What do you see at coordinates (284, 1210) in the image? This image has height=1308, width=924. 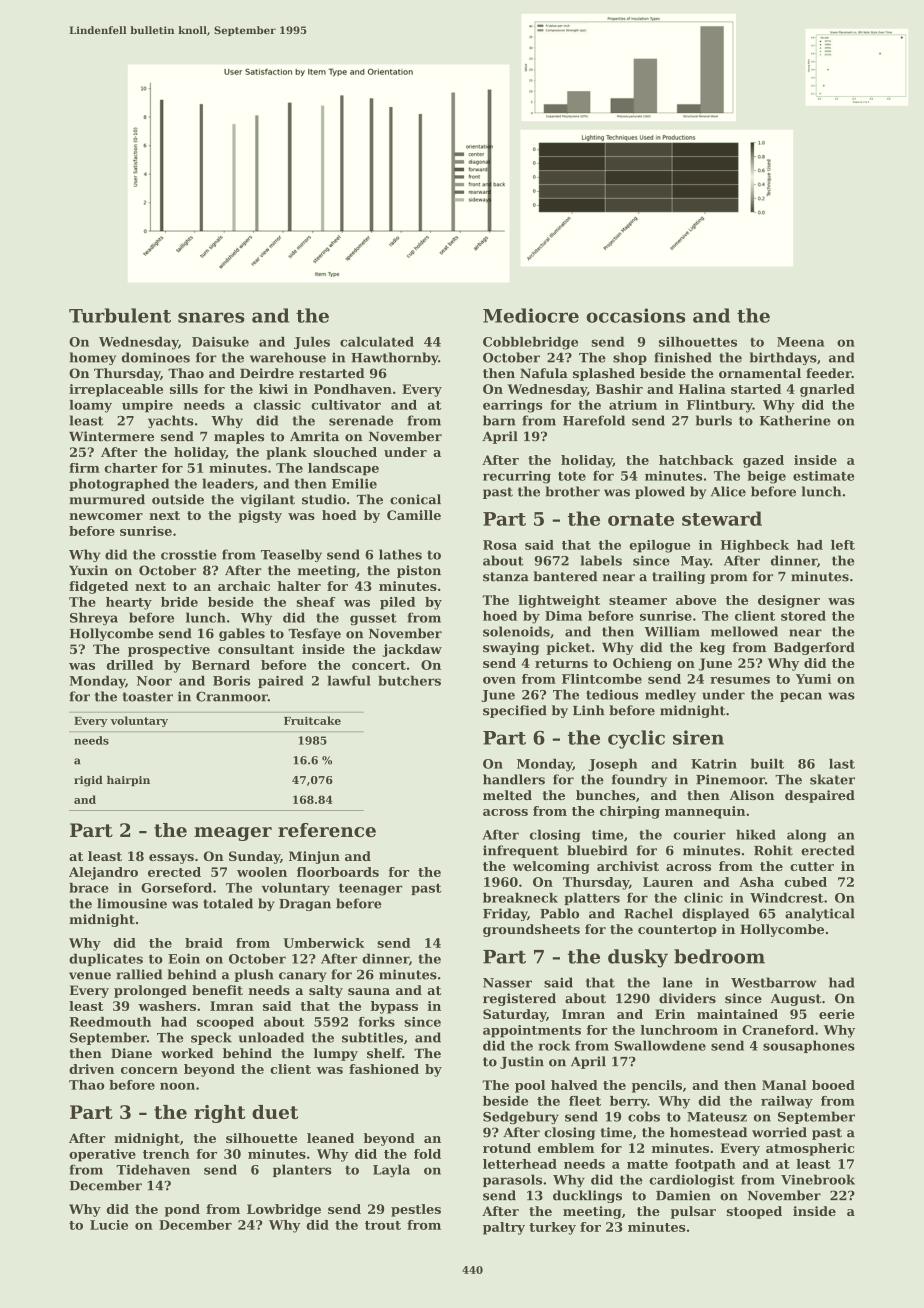 I see `Lowbridge` at bounding box center [284, 1210].
